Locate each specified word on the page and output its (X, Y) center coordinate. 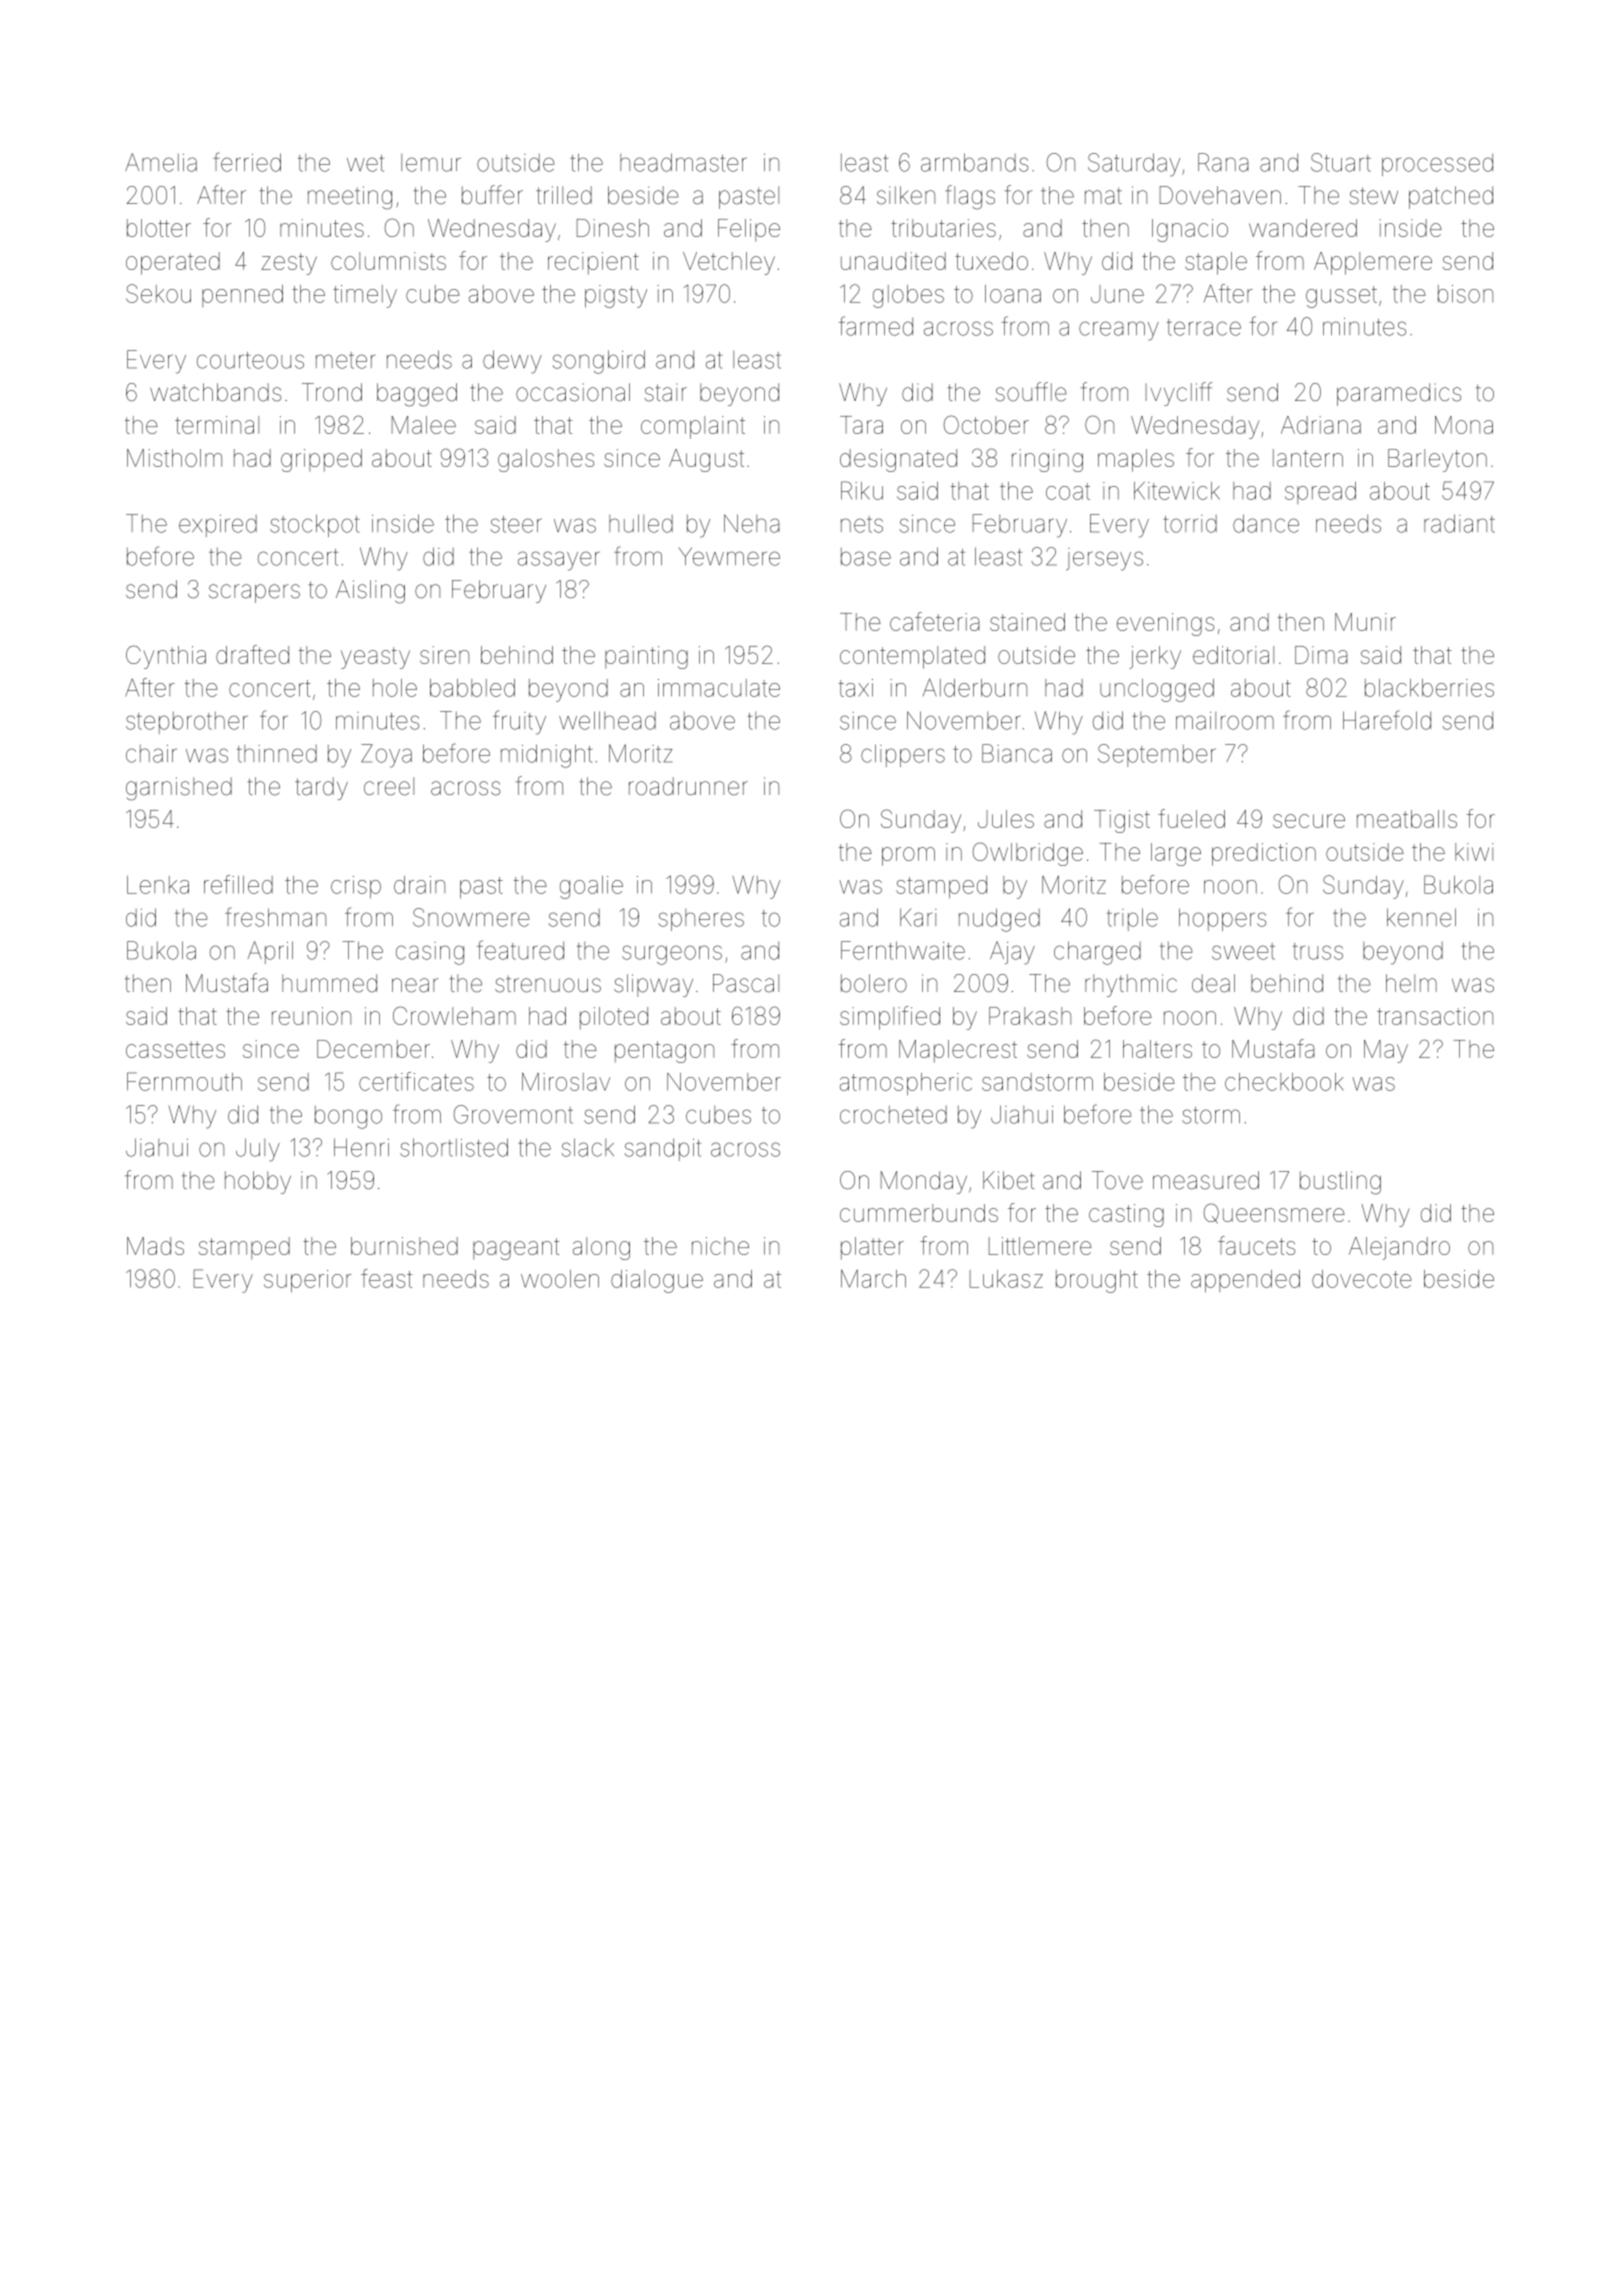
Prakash (1030, 1016)
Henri (361, 1147)
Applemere (1373, 263)
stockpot (315, 525)
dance (1266, 523)
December (373, 1049)
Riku (862, 490)
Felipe (749, 230)
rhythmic (1131, 985)
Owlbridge (1028, 854)
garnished (179, 789)
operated (173, 263)
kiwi (1474, 852)
